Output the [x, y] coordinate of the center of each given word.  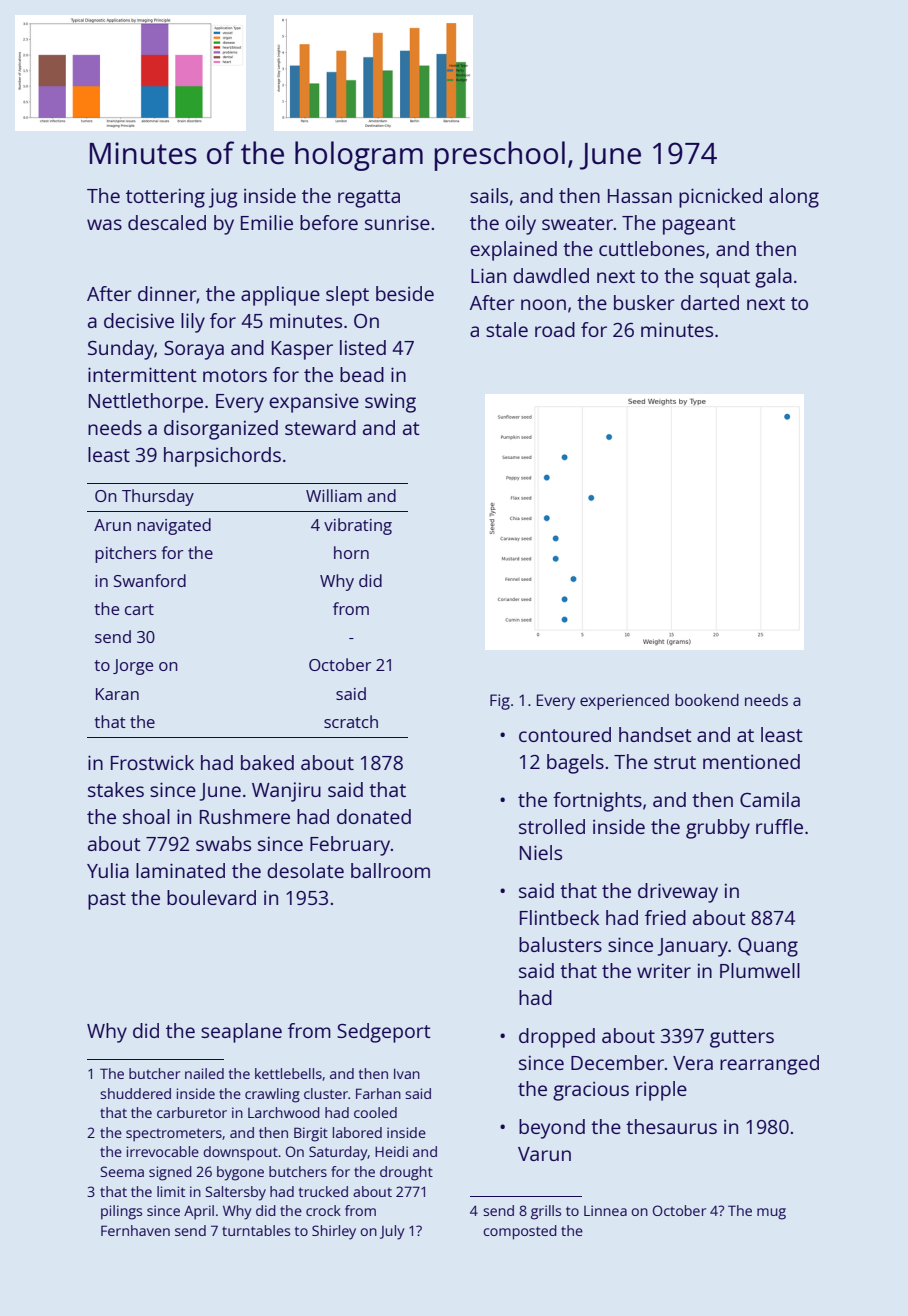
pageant [699, 226]
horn [351, 552]
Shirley [334, 1232]
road [555, 329]
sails [489, 195]
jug [223, 198]
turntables [256, 1230]
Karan [117, 694]
